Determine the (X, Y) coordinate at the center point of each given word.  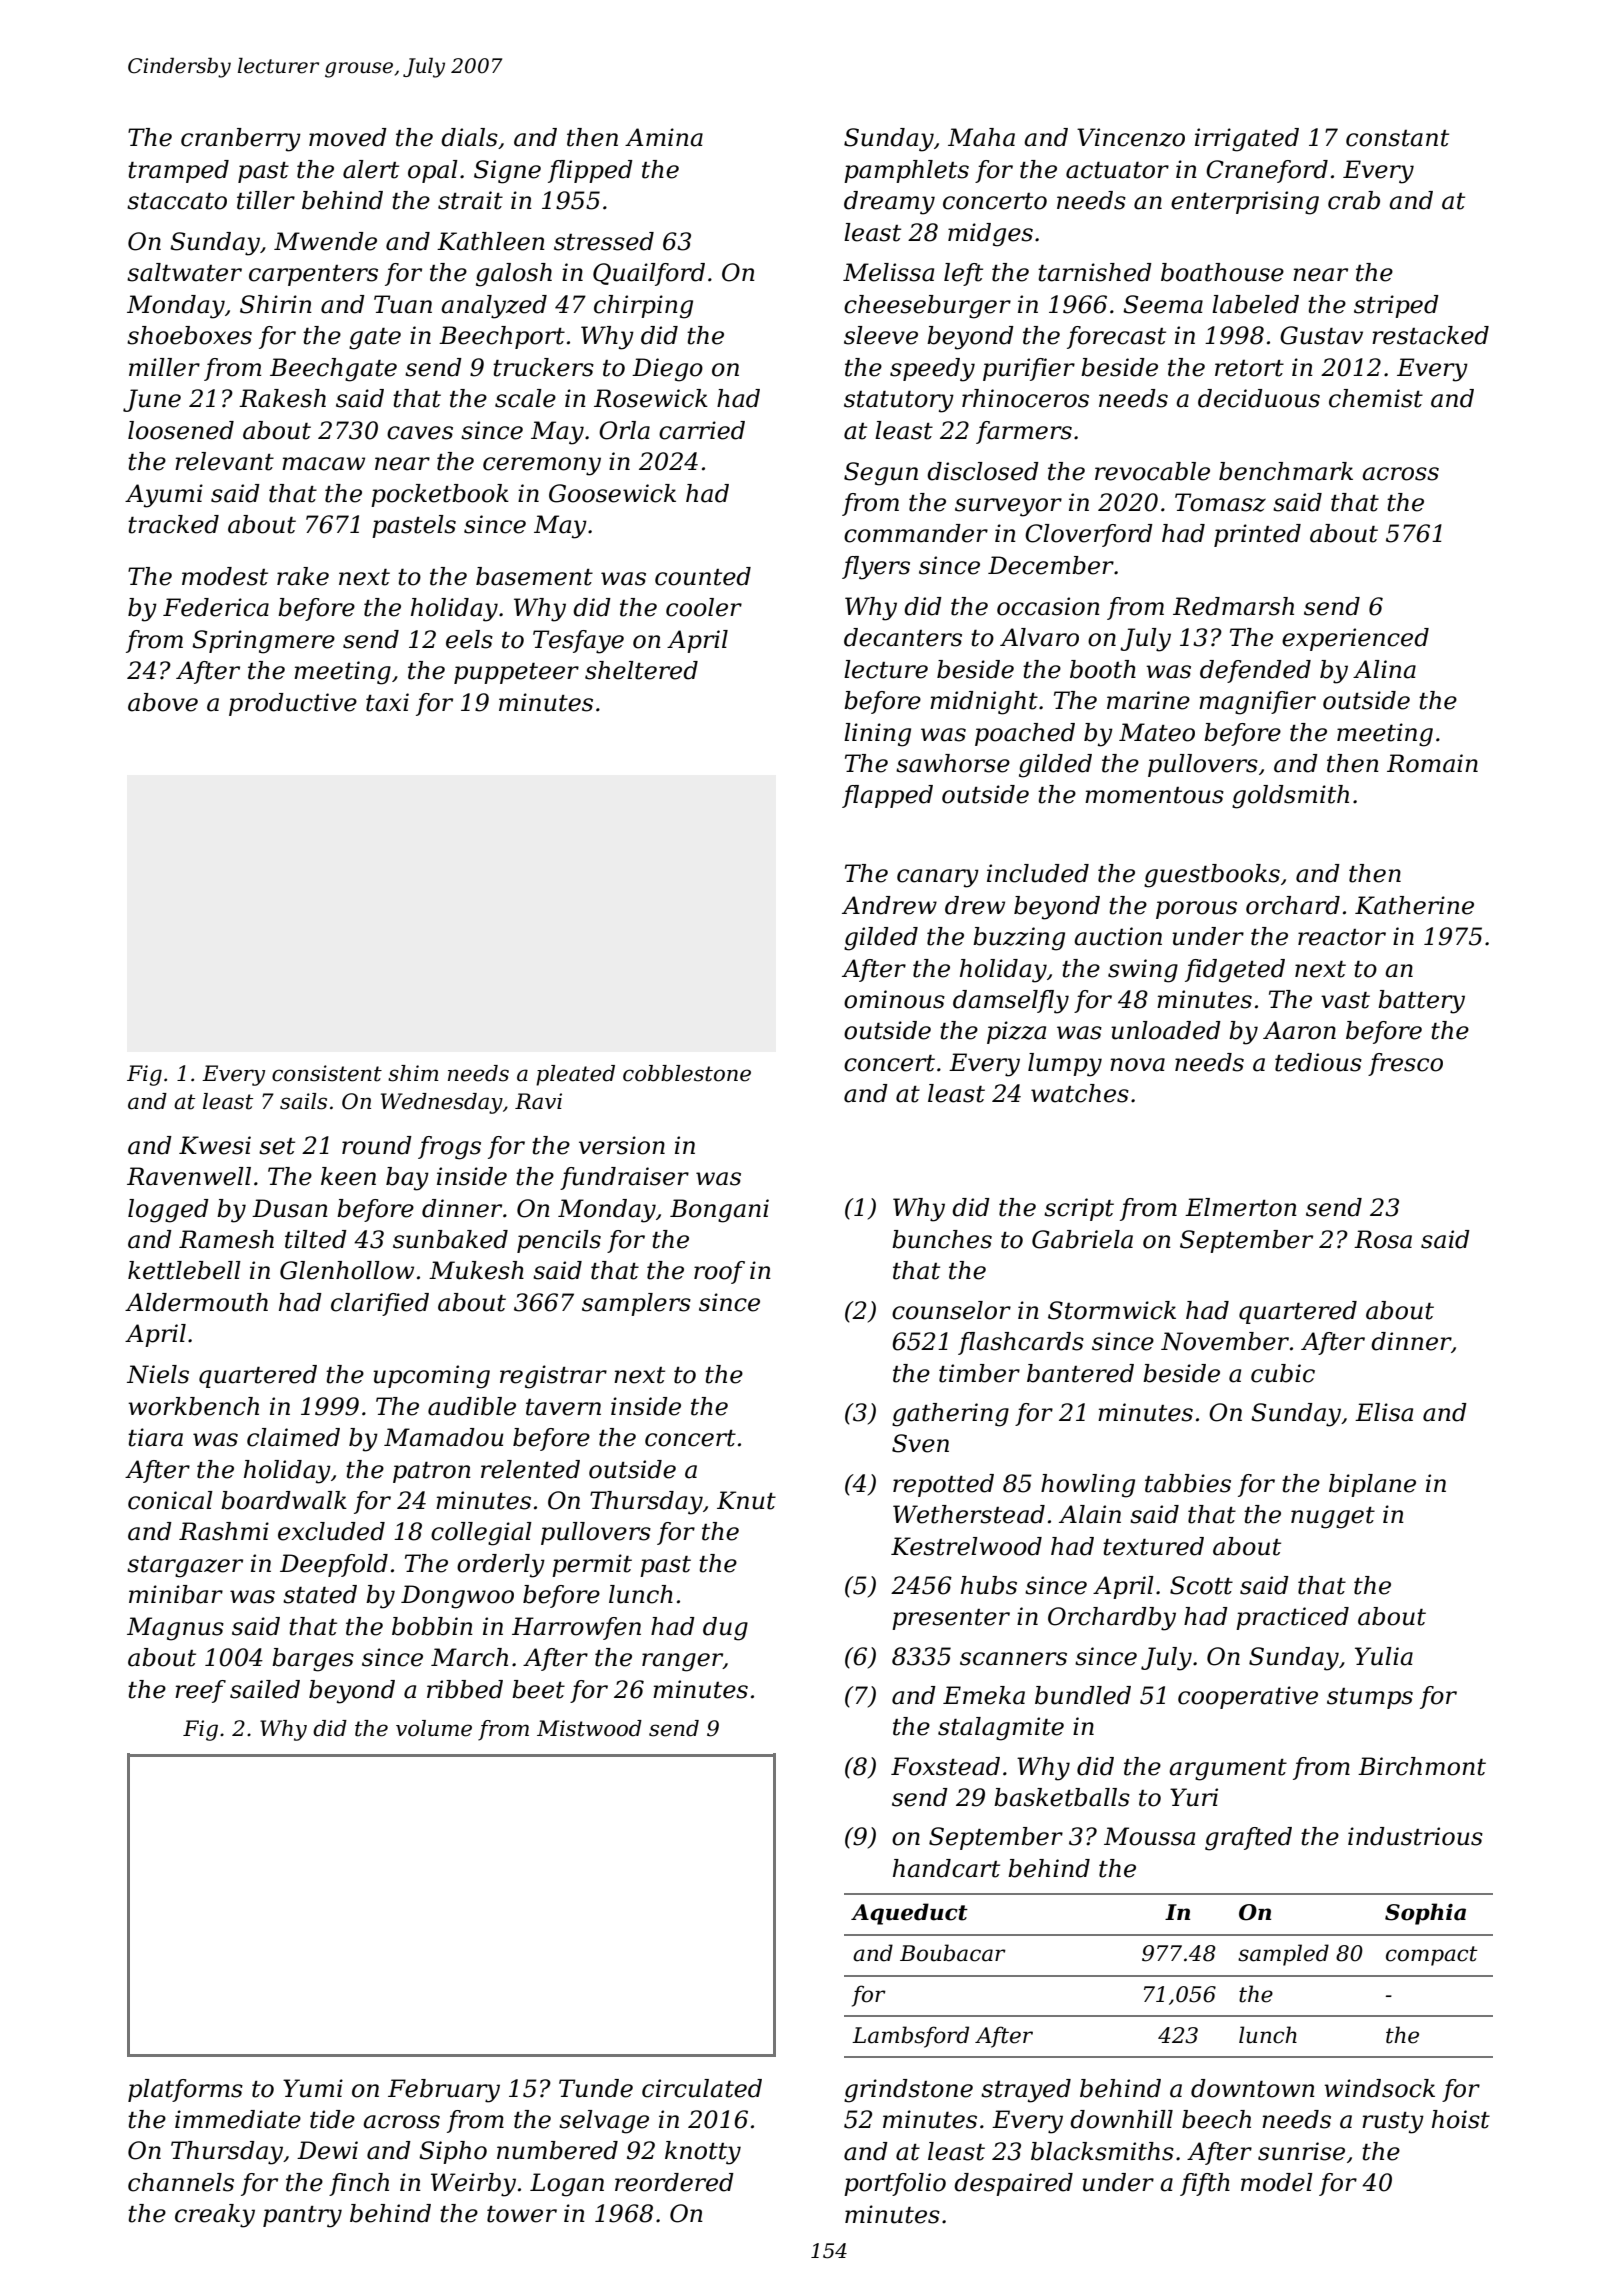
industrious (1415, 1836)
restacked (1430, 335)
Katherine (1414, 905)
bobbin (432, 1626)
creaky (215, 2216)
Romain (1432, 763)
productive (293, 704)
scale (525, 398)
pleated (575, 1075)
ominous (894, 999)
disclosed (983, 471)
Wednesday (442, 1103)
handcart (946, 1868)
